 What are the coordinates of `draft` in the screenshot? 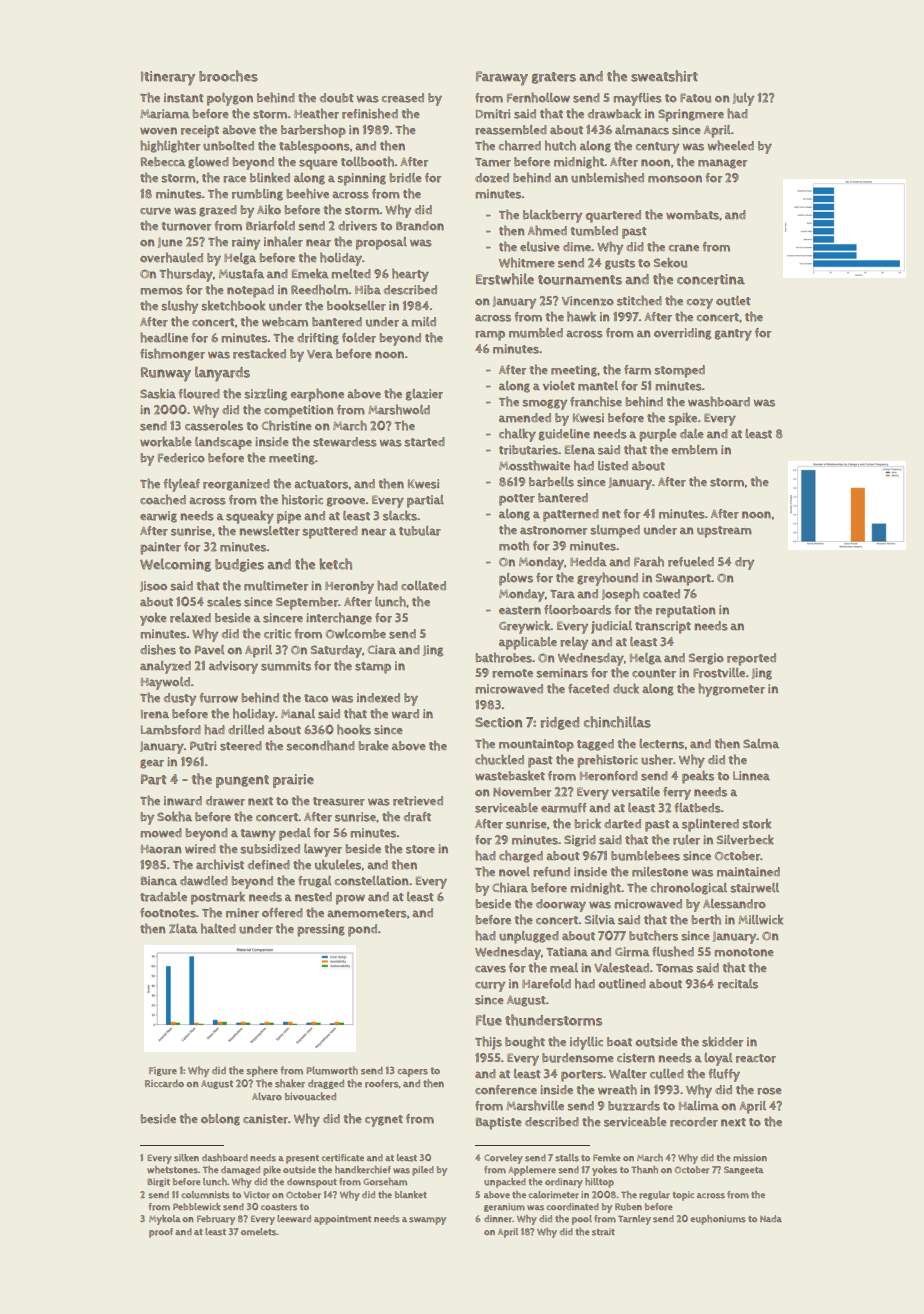 It's located at (417, 817).
